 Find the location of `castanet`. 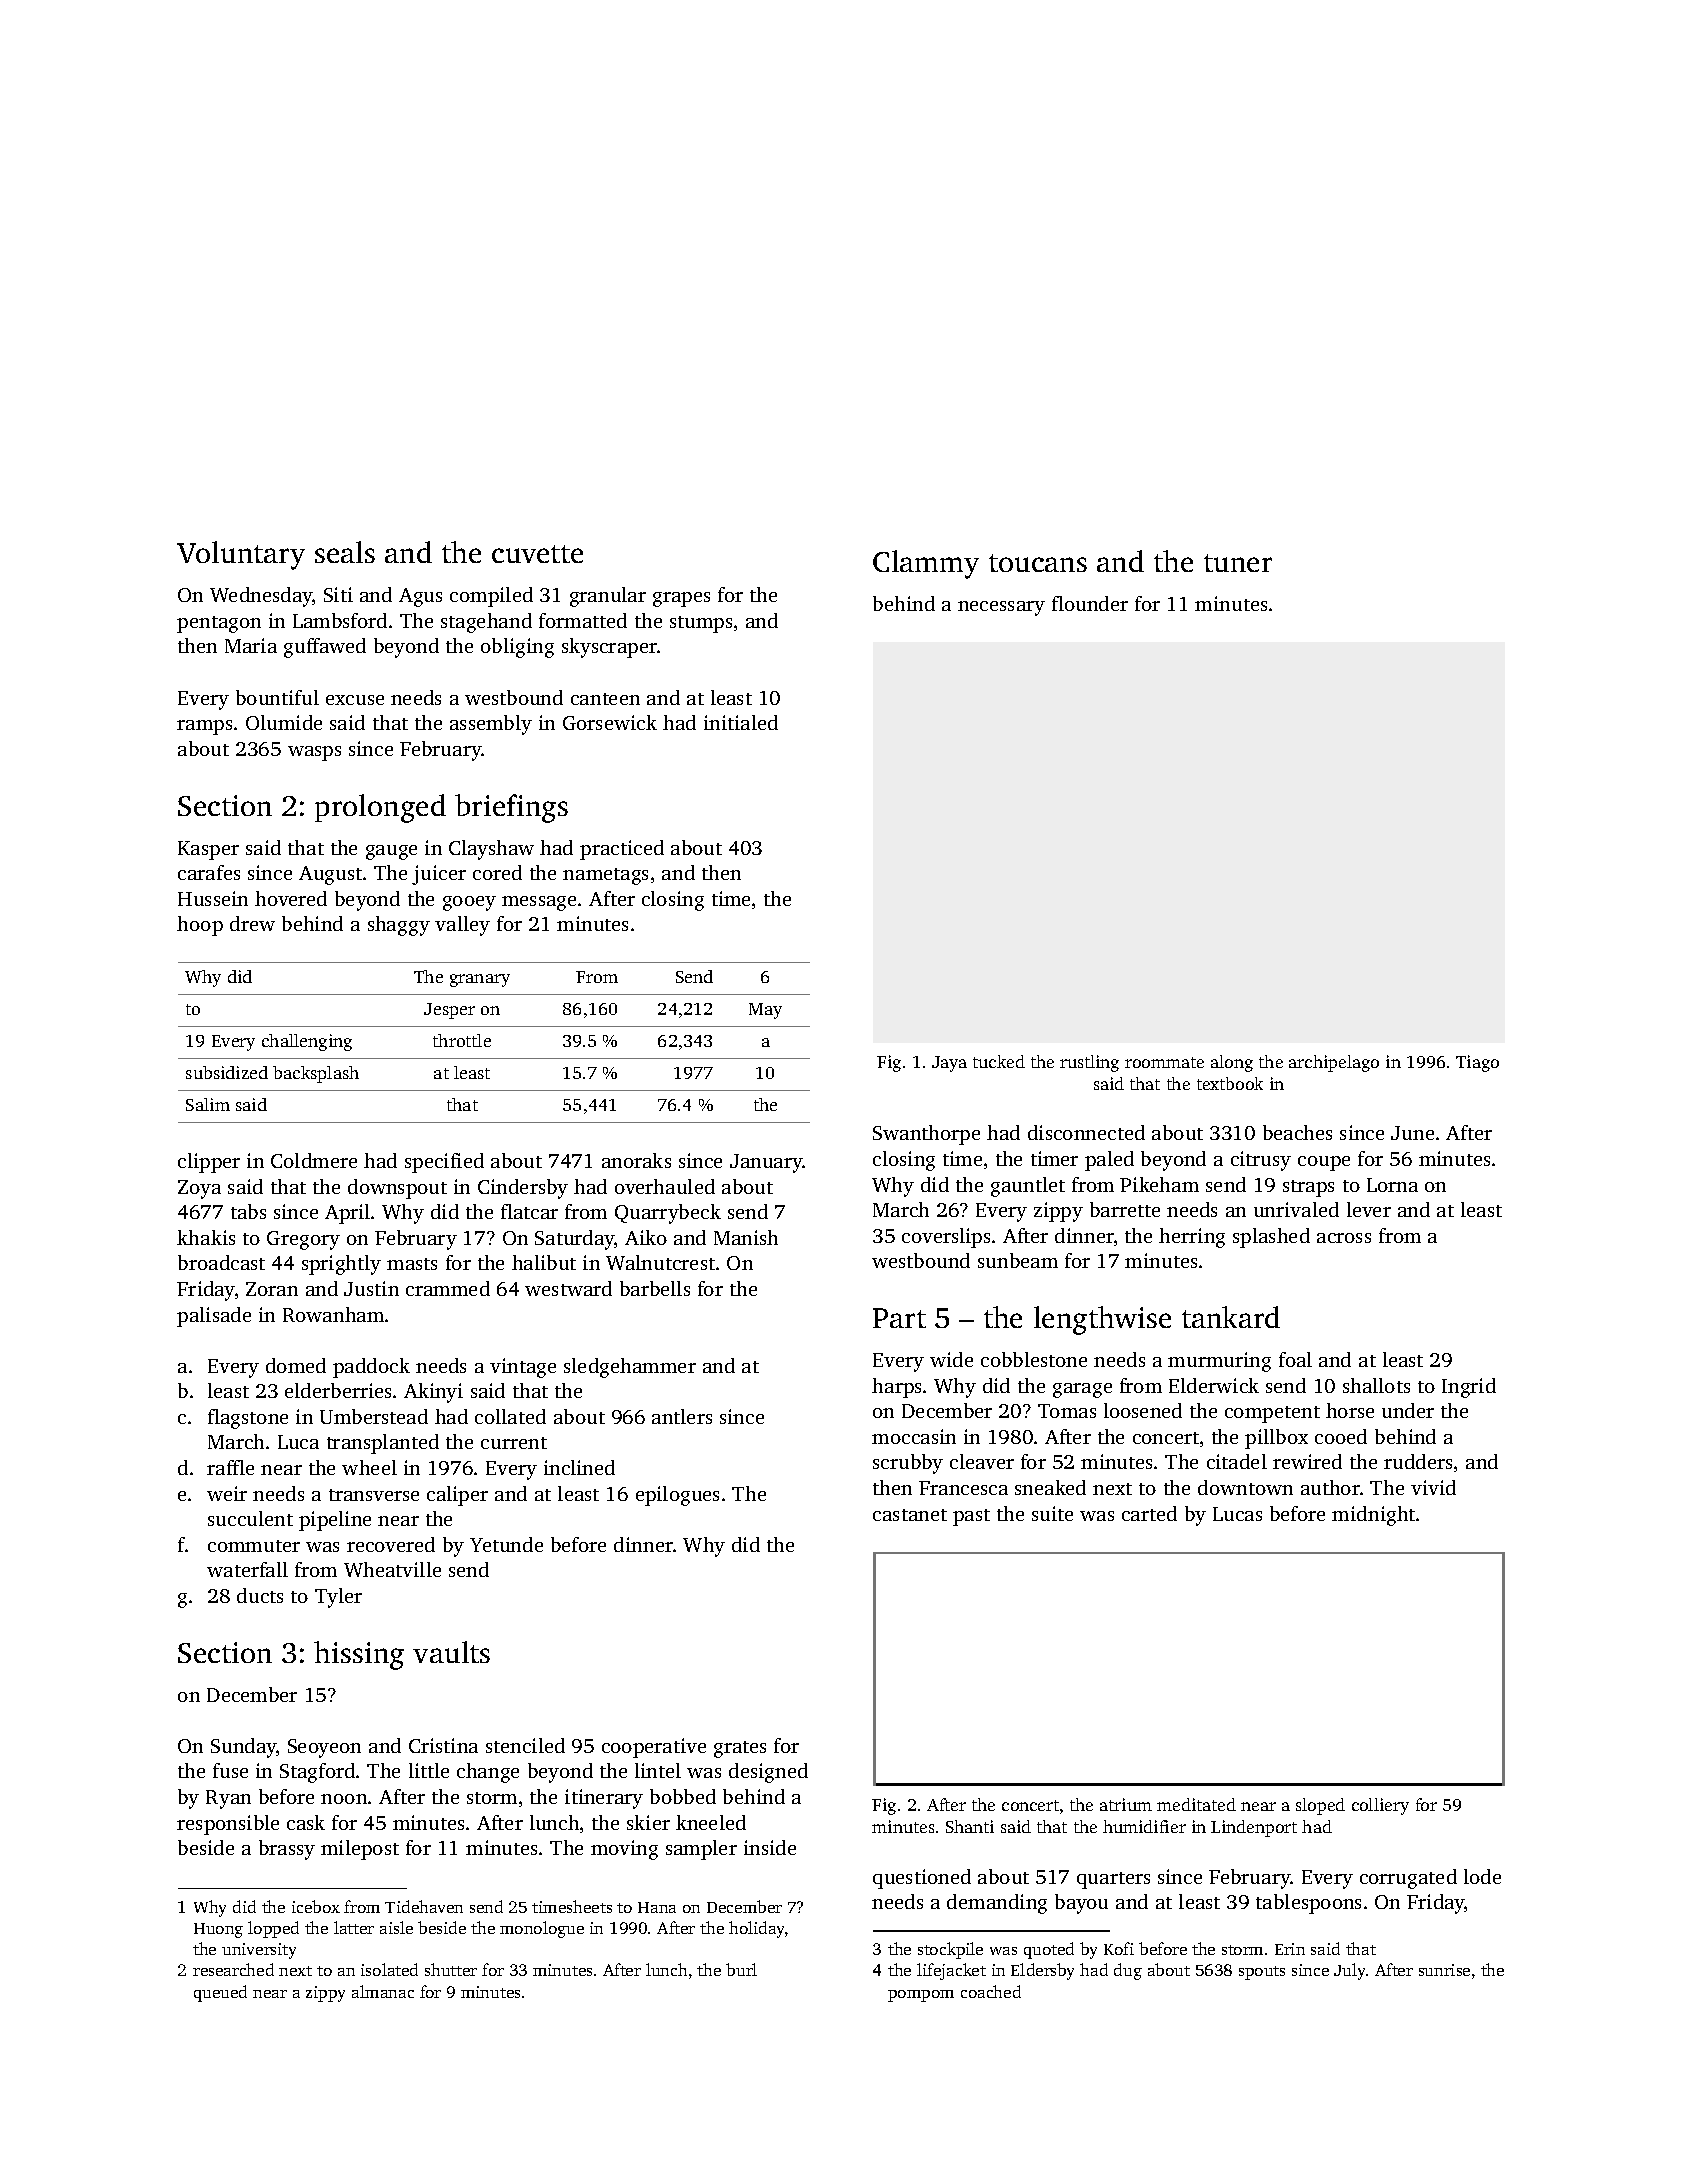

castanet is located at coordinates (910, 1515).
